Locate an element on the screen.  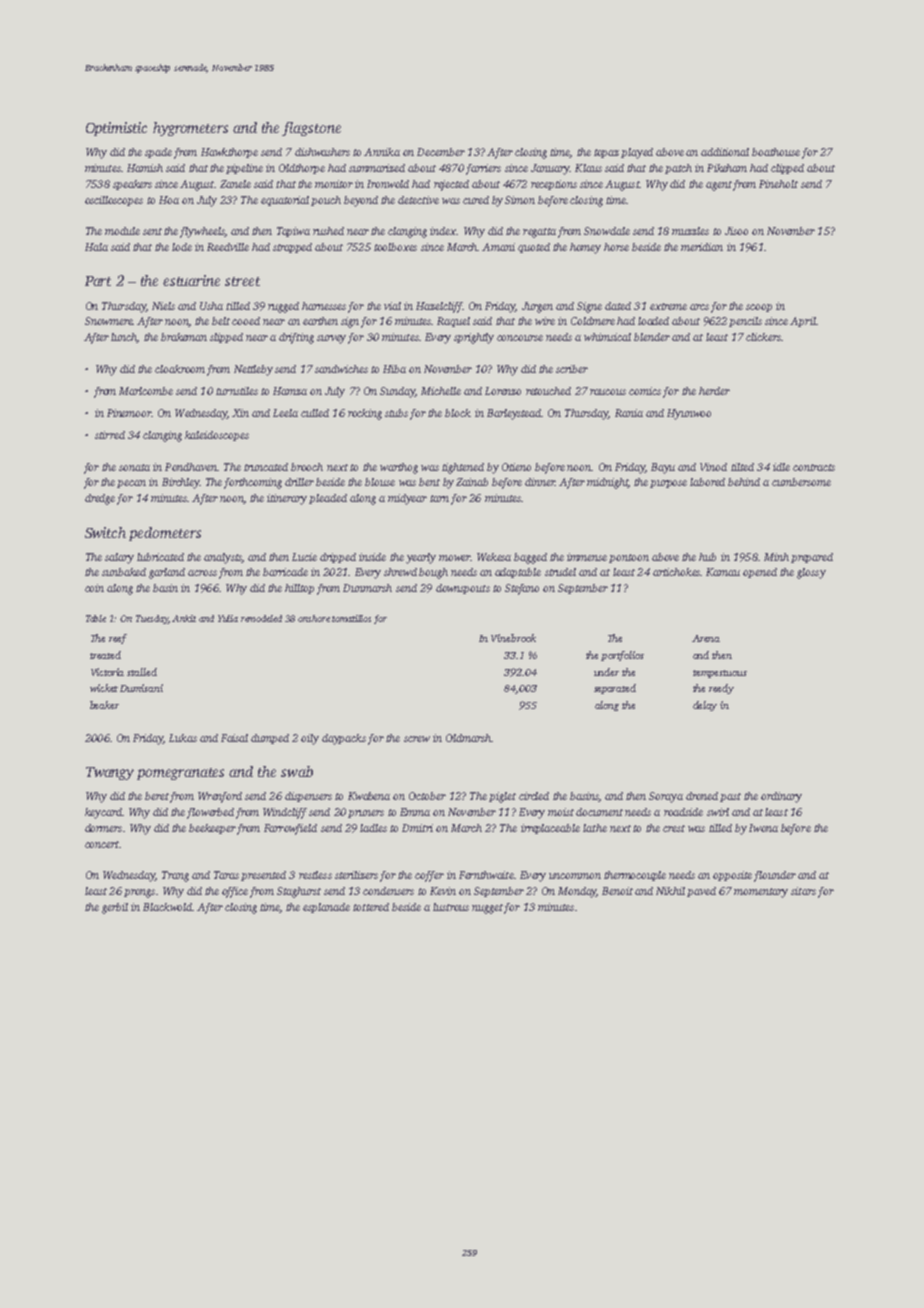
droned is located at coordinates (702, 796).
